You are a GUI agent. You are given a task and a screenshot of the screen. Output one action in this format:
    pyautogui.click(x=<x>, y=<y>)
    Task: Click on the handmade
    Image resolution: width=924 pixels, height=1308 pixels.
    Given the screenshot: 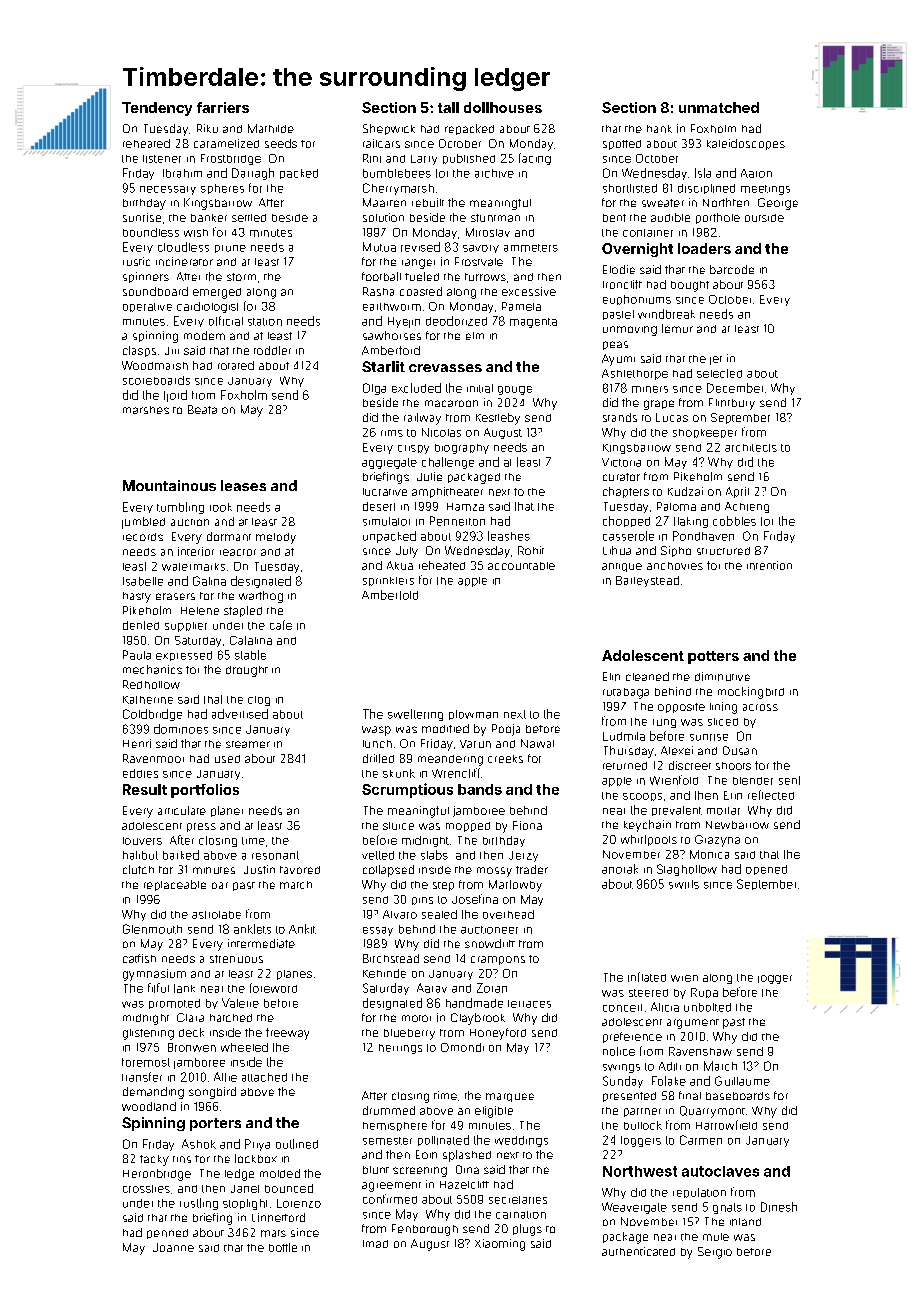 What is the action you would take?
    pyautogui.click(x=474, y=1003)
